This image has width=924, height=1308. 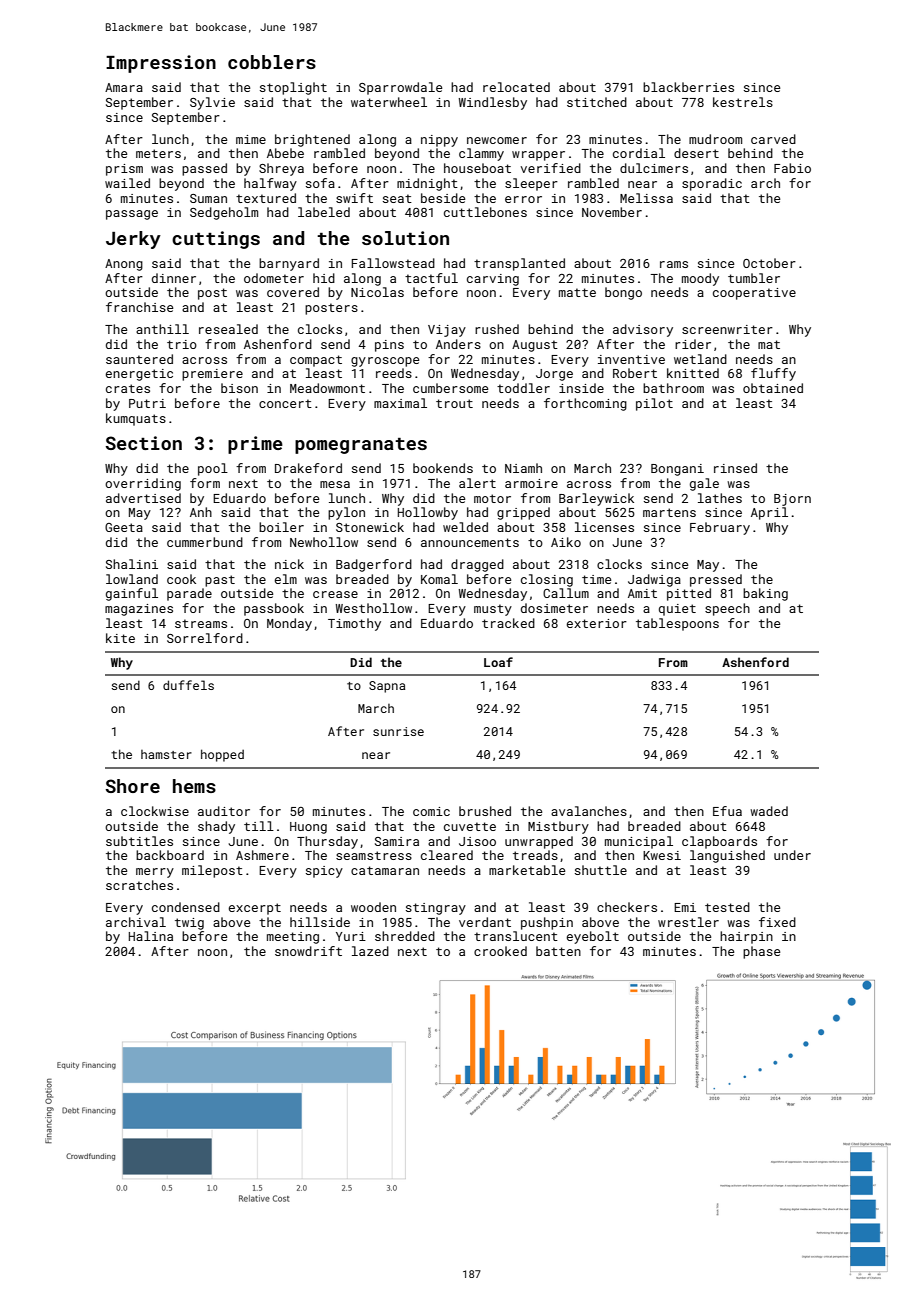 What do you see at coordinates (743, 102) in the image?
I see `kestrels` at bounding box center [743, 102].
